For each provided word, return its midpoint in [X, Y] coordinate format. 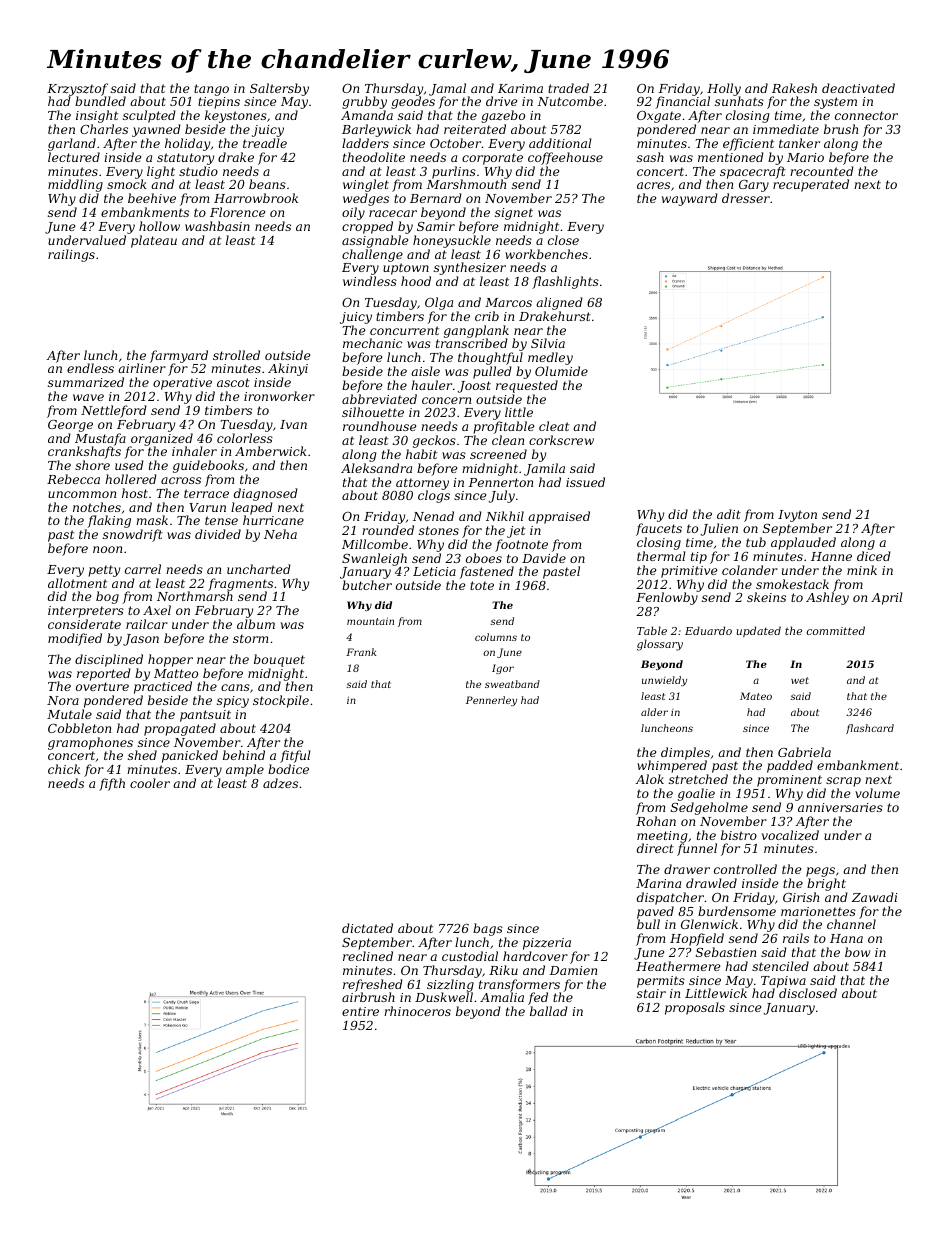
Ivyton [797, 517]
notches [97, 507]
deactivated [858, 88]
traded [568, 88]
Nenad [433, 516]
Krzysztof [78, 90]
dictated [367, 928]
